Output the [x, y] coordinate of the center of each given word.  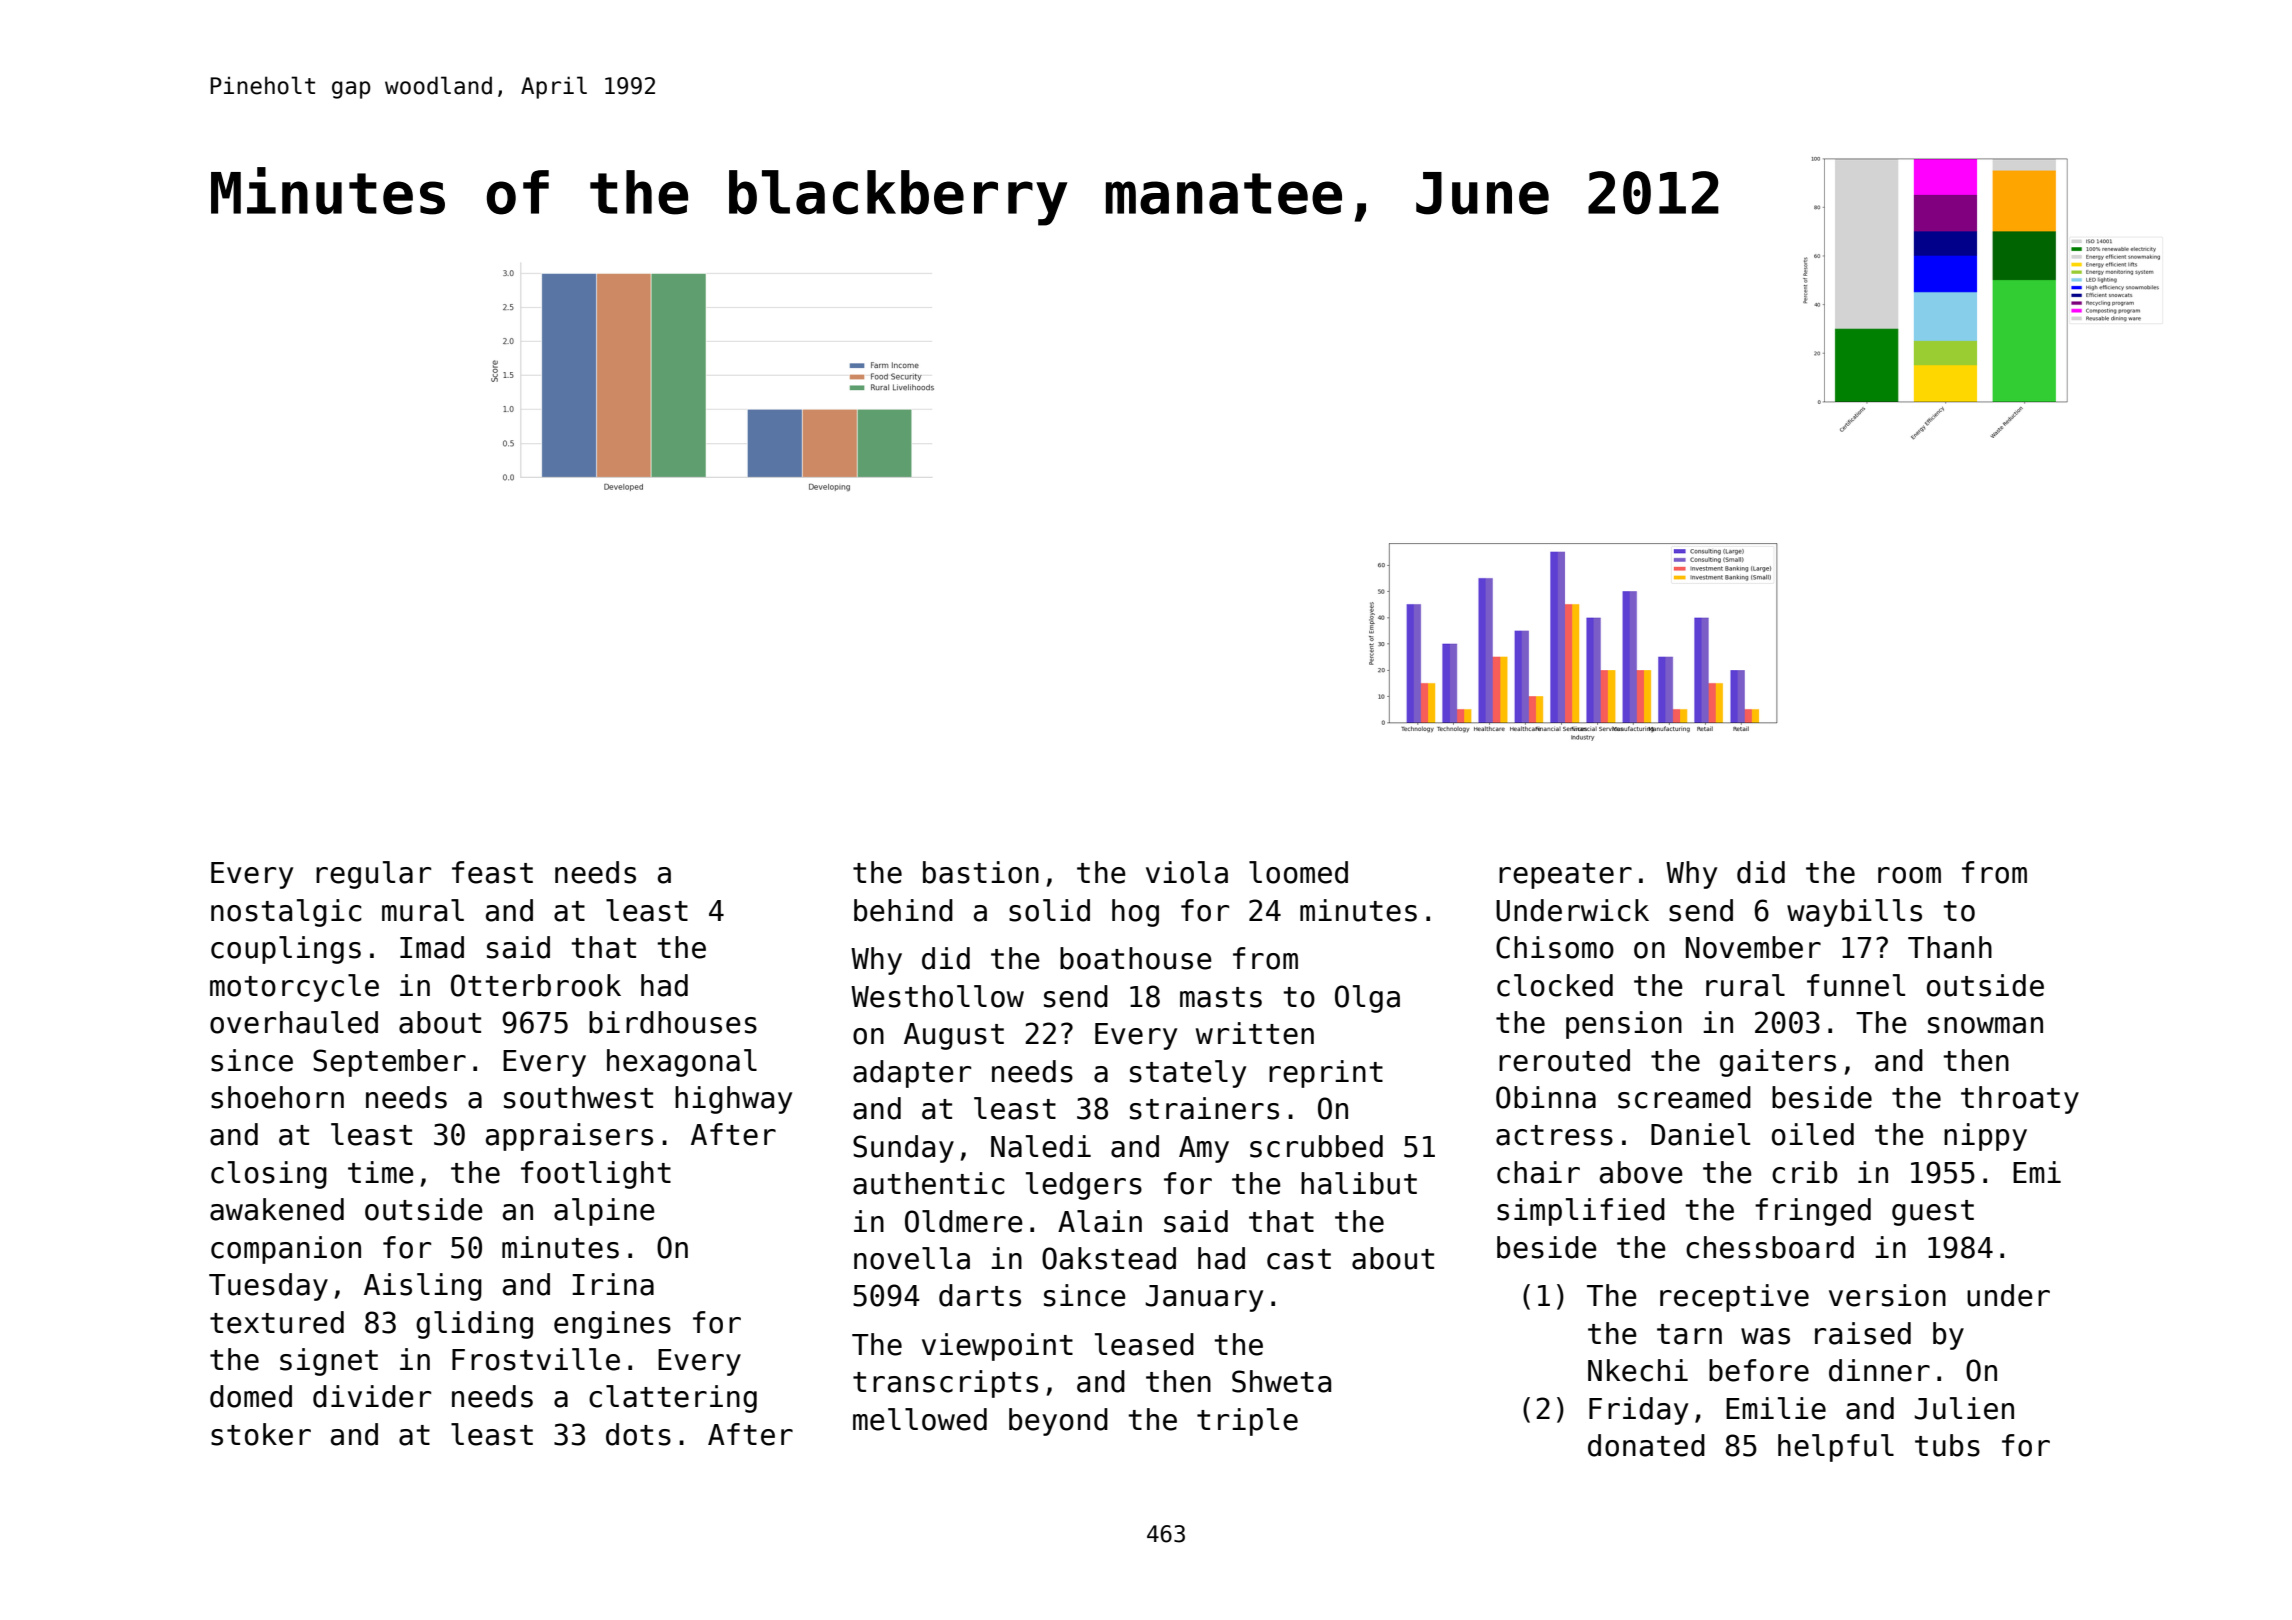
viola [1187, 872]
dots [638, 1434]
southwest [578, 1097]
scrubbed [1316, 1146]
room [1909, 875]
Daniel [1700, 1134]
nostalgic [286, 913]
